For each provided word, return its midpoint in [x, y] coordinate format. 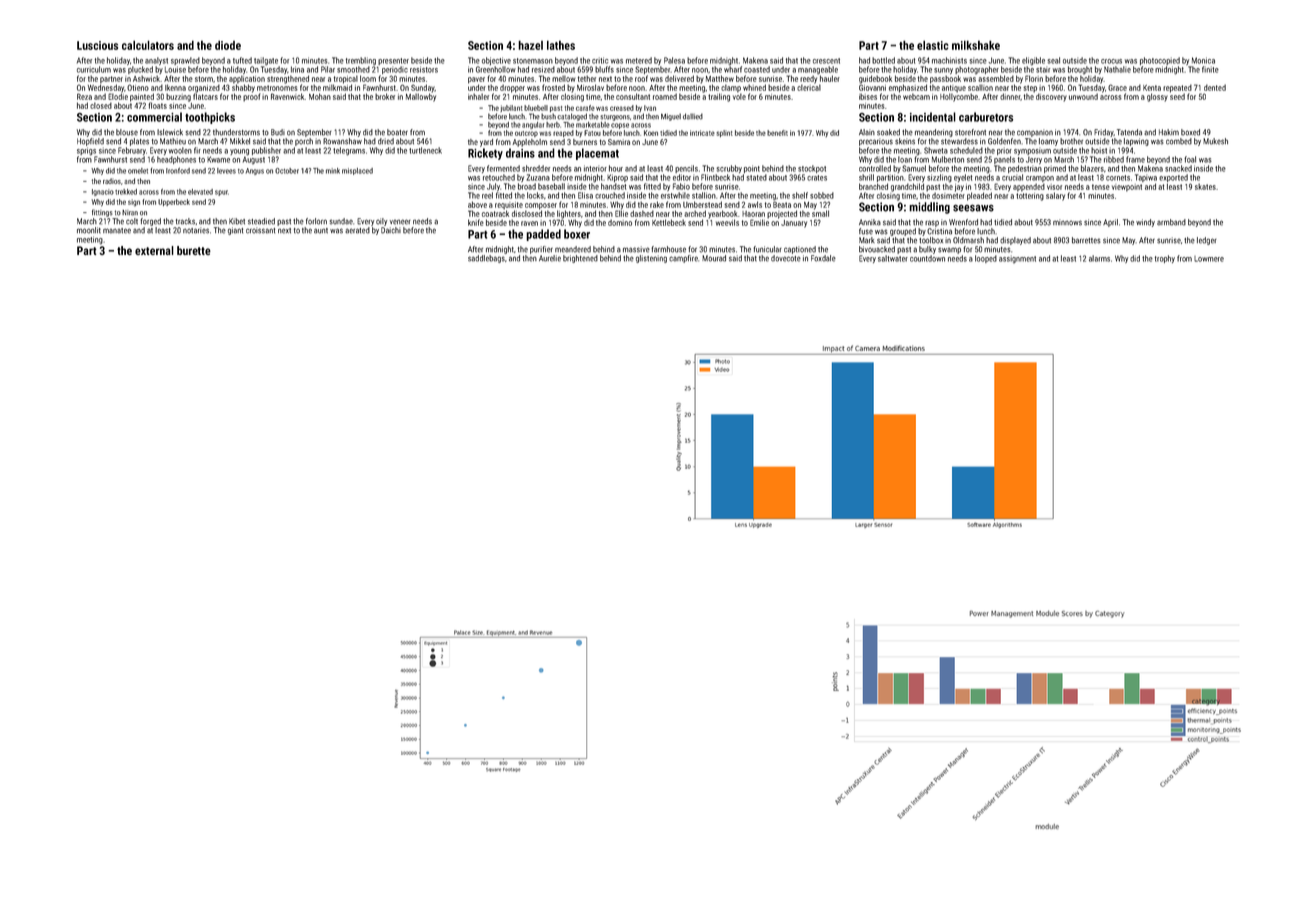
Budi [278, 132]
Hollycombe [959, 97]
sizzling [939, 178]
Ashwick [146, 78]
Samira [619, 142]
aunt [321, 231]
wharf [733, 69]
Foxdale [823, 258]
